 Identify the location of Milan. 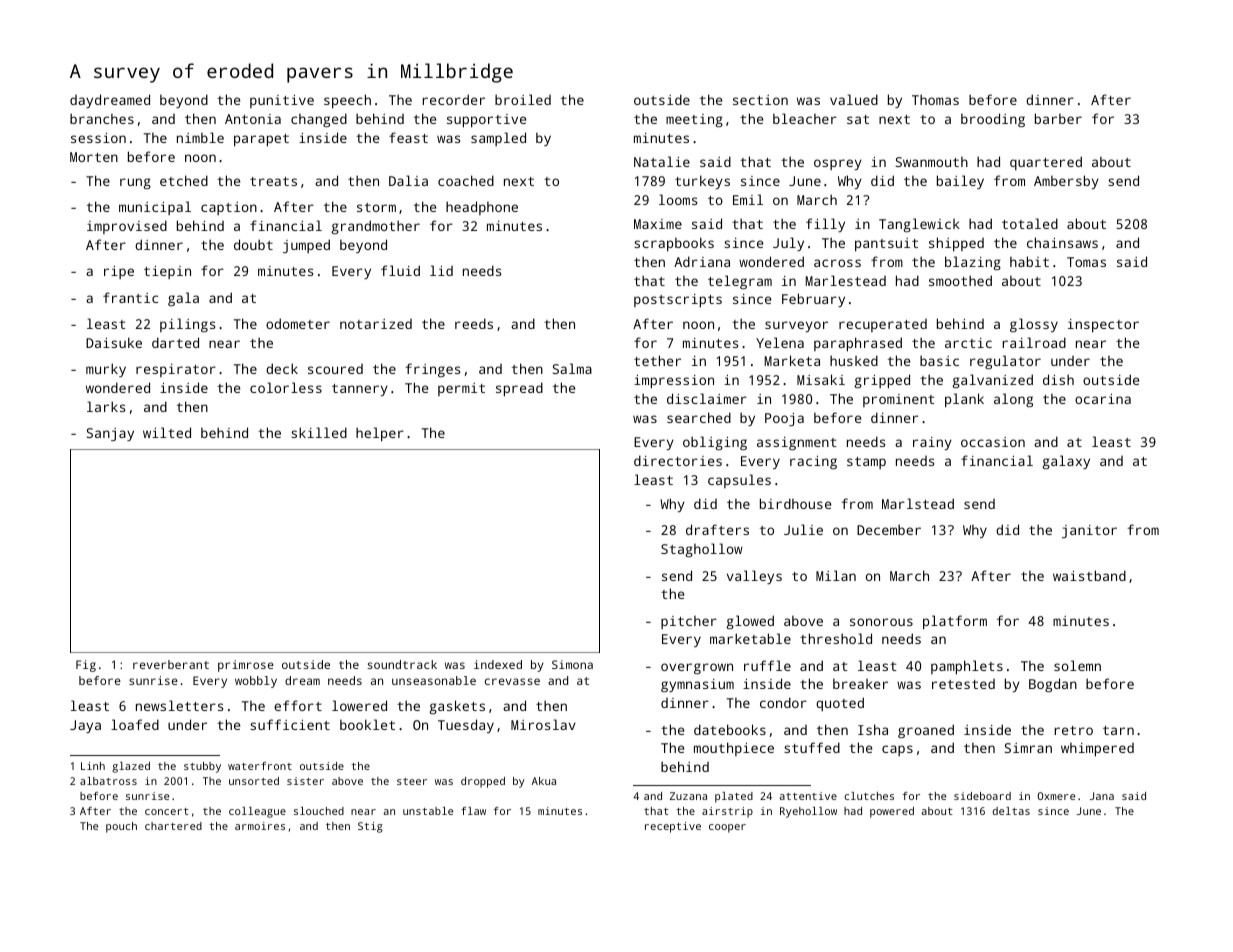
(836, 575).
